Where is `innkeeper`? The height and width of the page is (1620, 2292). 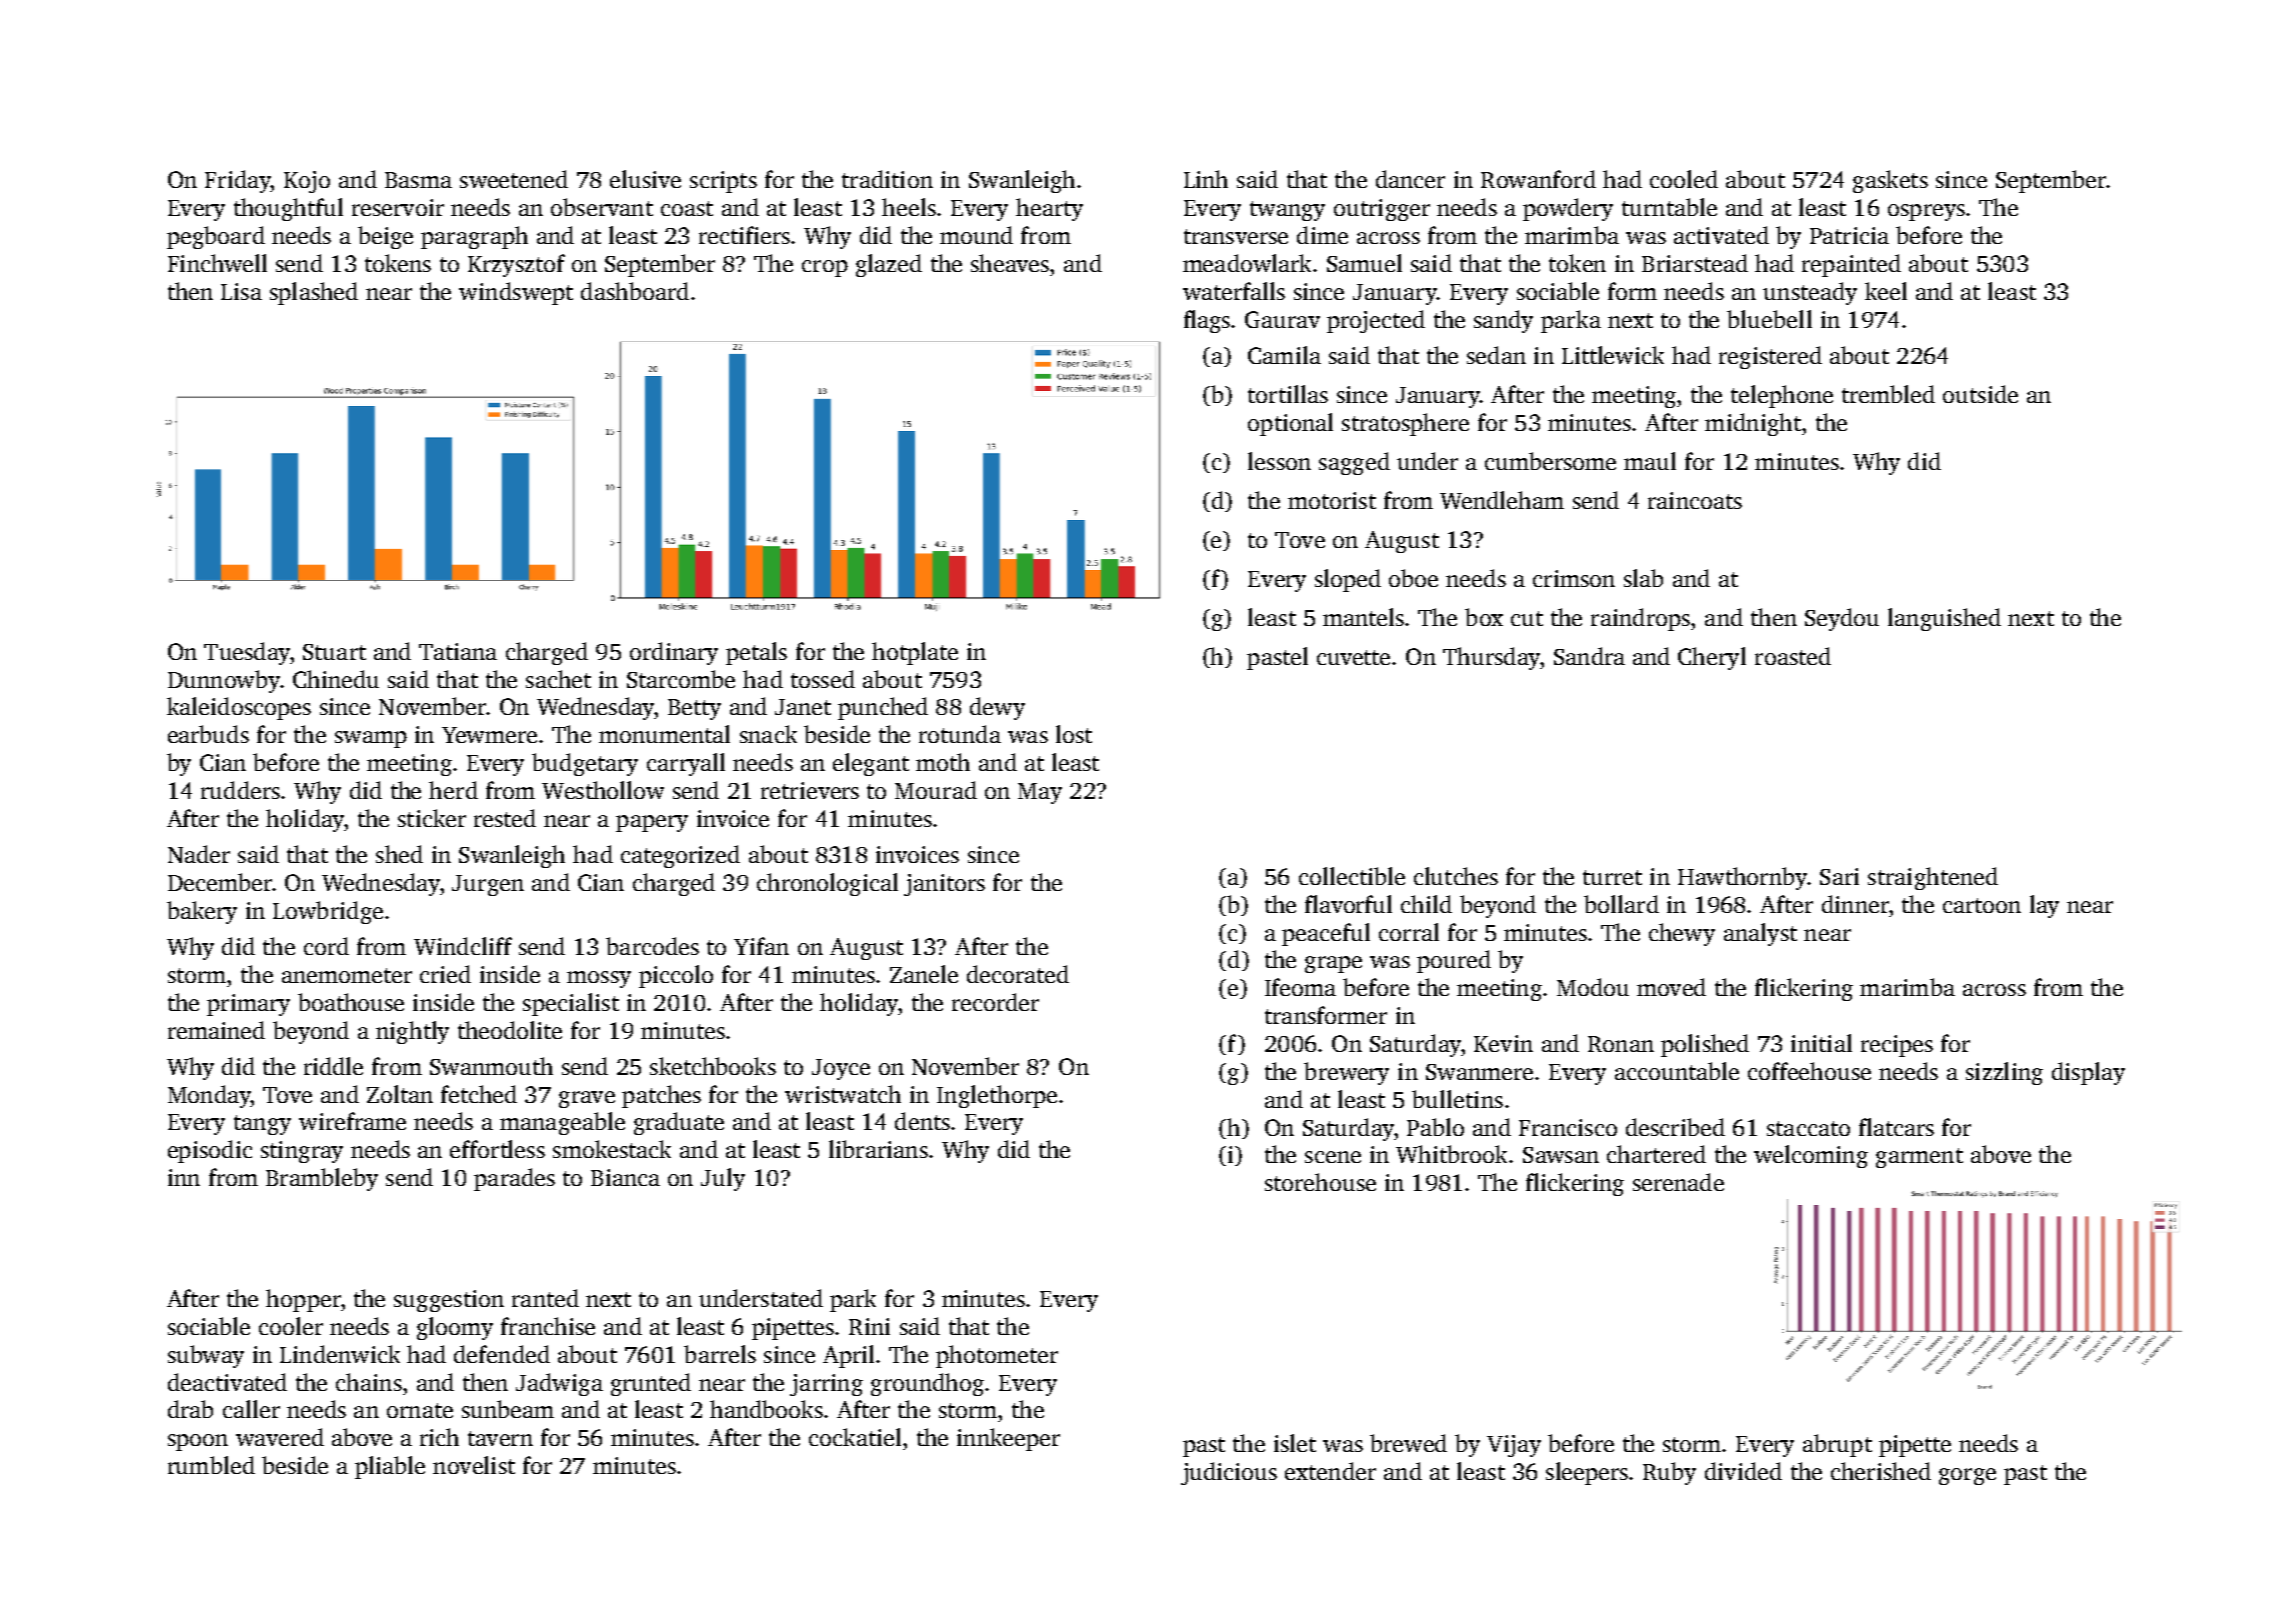 innkeeper is located at coordinates (1008, 1439).
